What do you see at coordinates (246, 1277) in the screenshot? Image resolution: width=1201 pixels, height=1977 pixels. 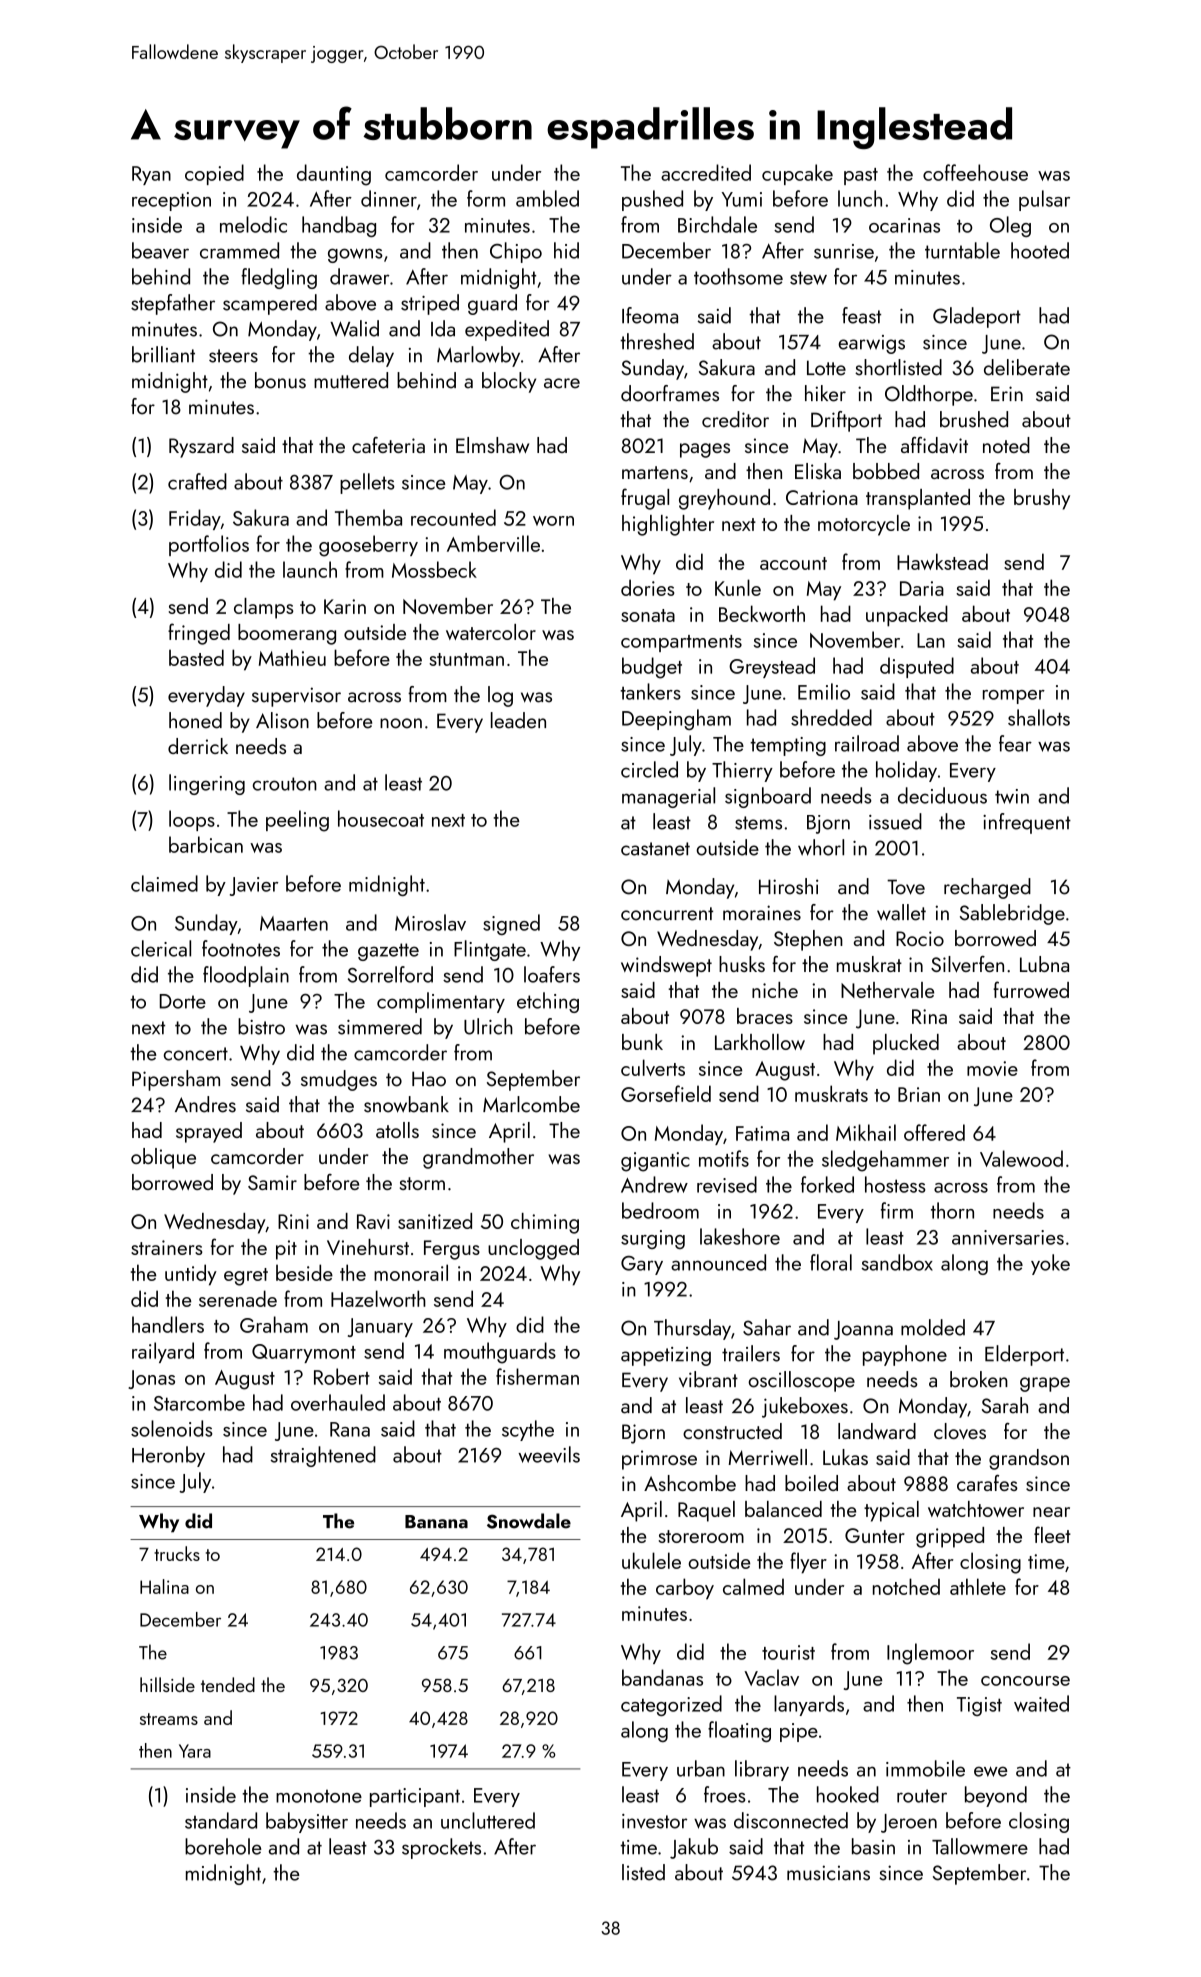 I see `egret` at bounding box center [246, 1277].
